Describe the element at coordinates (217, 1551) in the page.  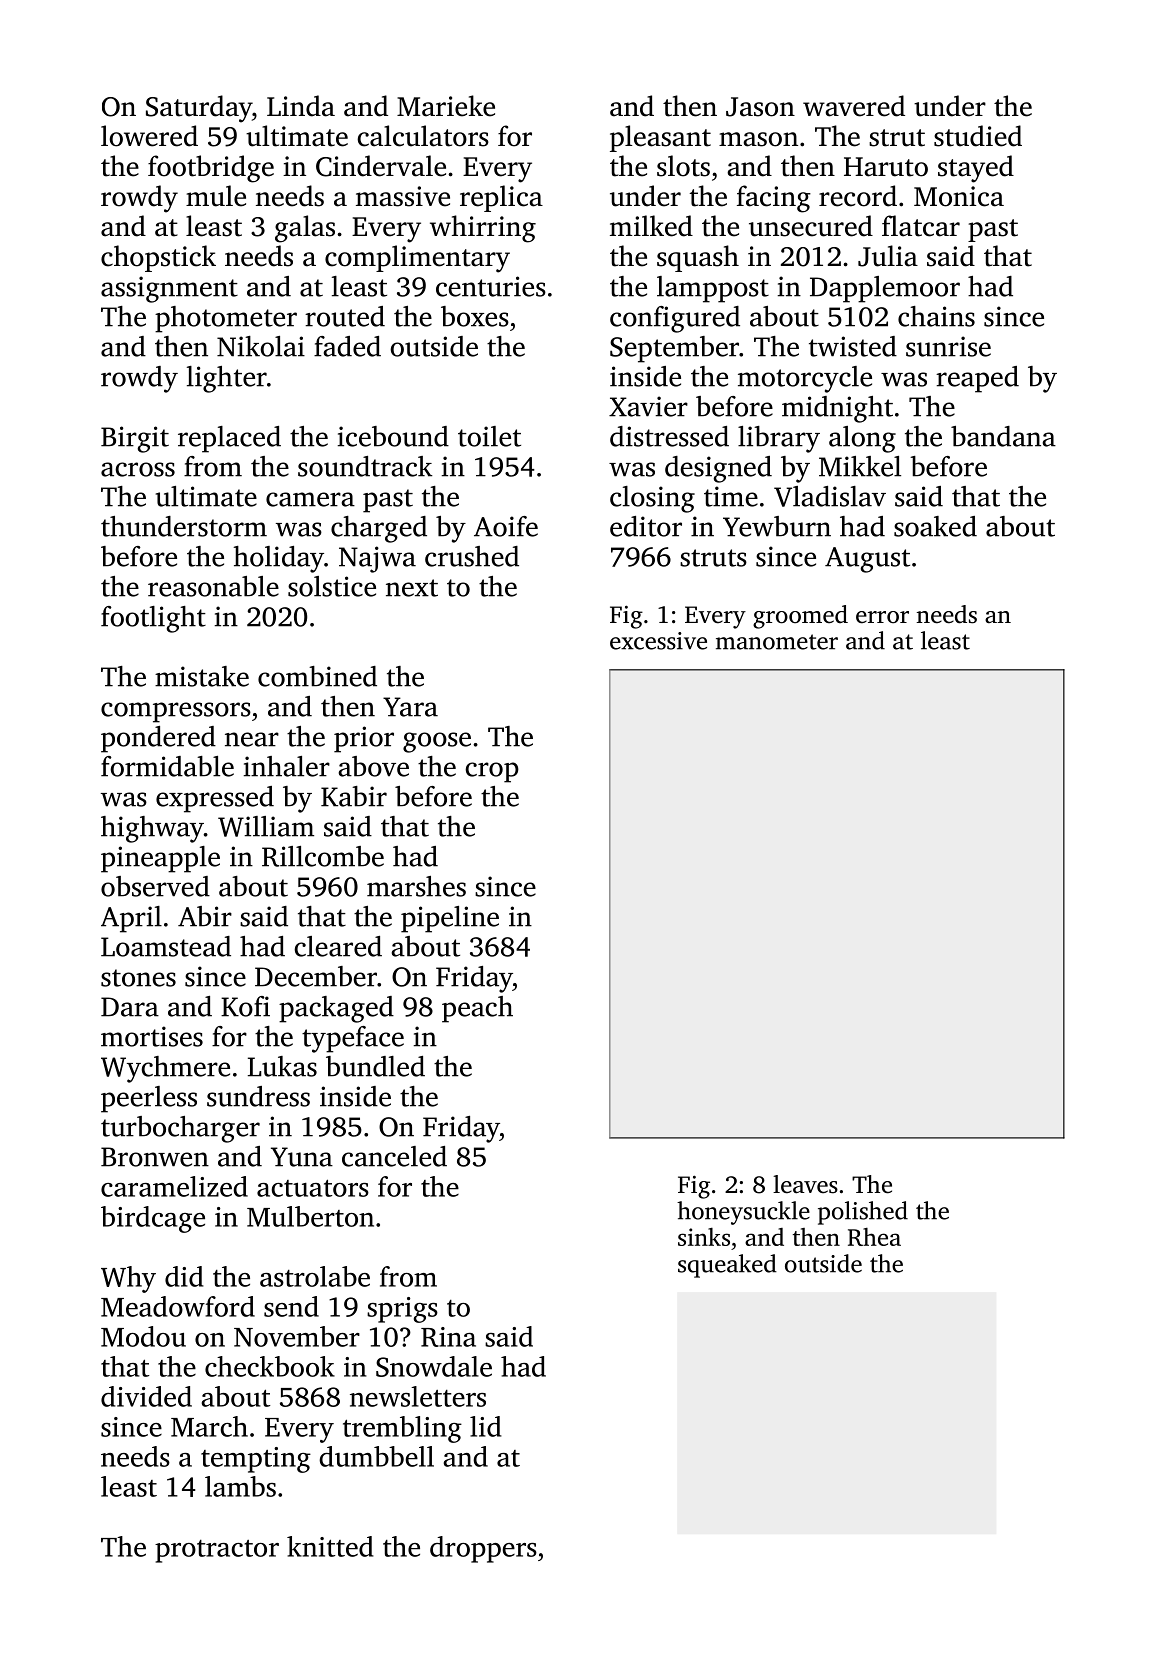
I see `protractor` at that location.
